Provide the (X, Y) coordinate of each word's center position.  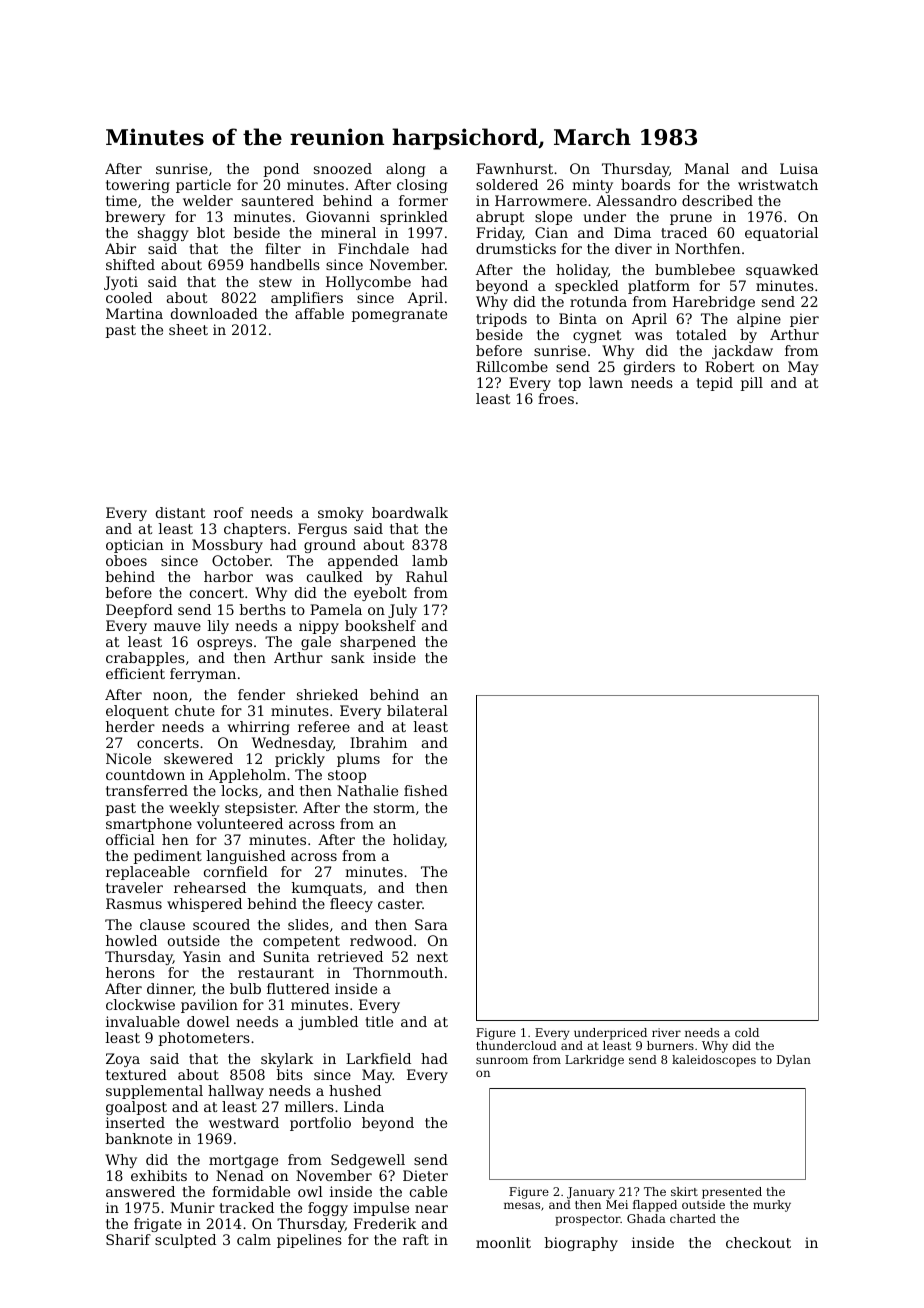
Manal (707, 168)
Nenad (240, 1175)
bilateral (417, 710)
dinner (170, 988)
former (423, 200)
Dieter (425, 1175)
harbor (228, 576)
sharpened (378, 643)
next (432, 957)
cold (747, 1032)
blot (211, 232)
